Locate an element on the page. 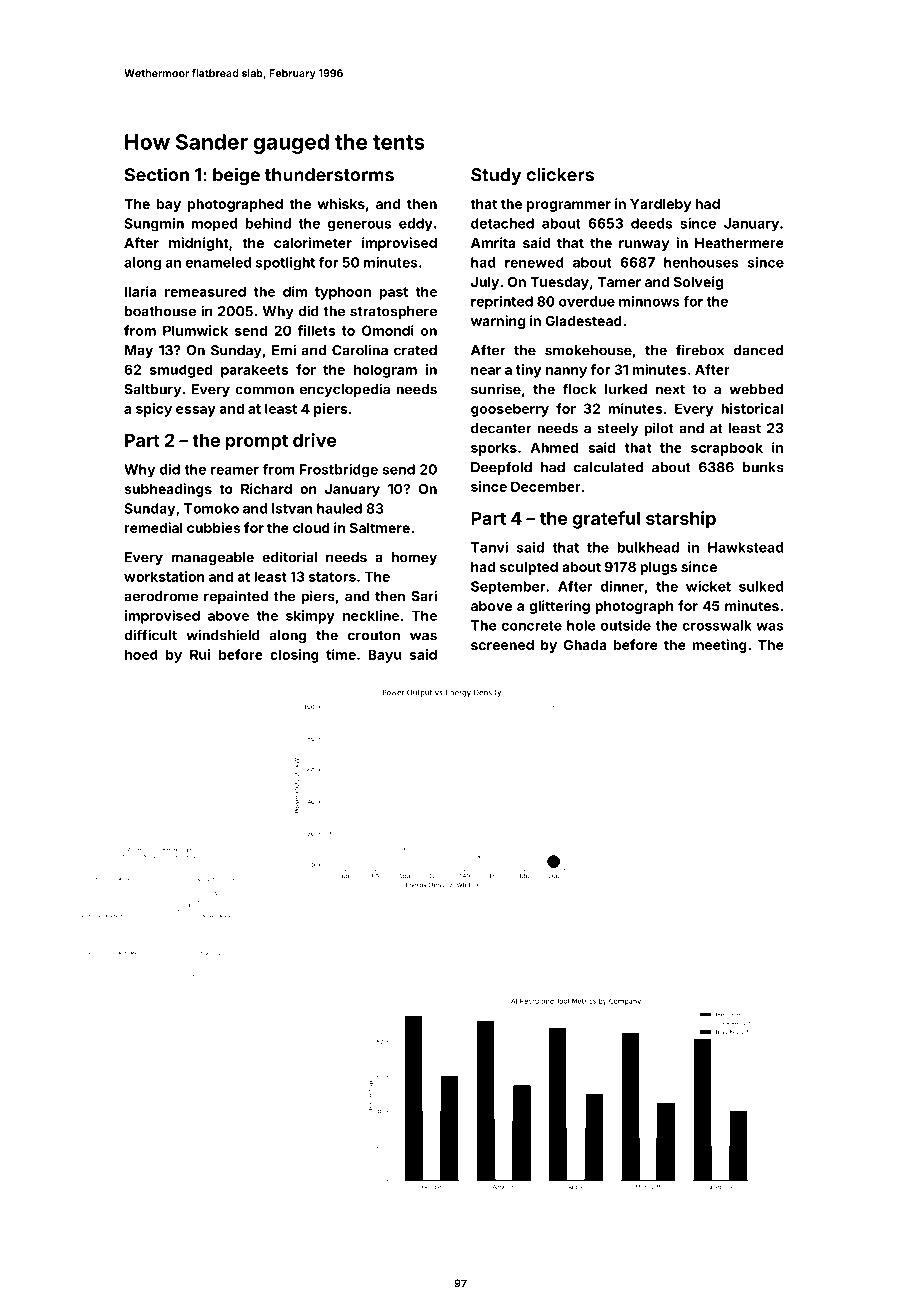 The width and height of the image is (908, 1316). homey is located at coordinates (414, 558).
